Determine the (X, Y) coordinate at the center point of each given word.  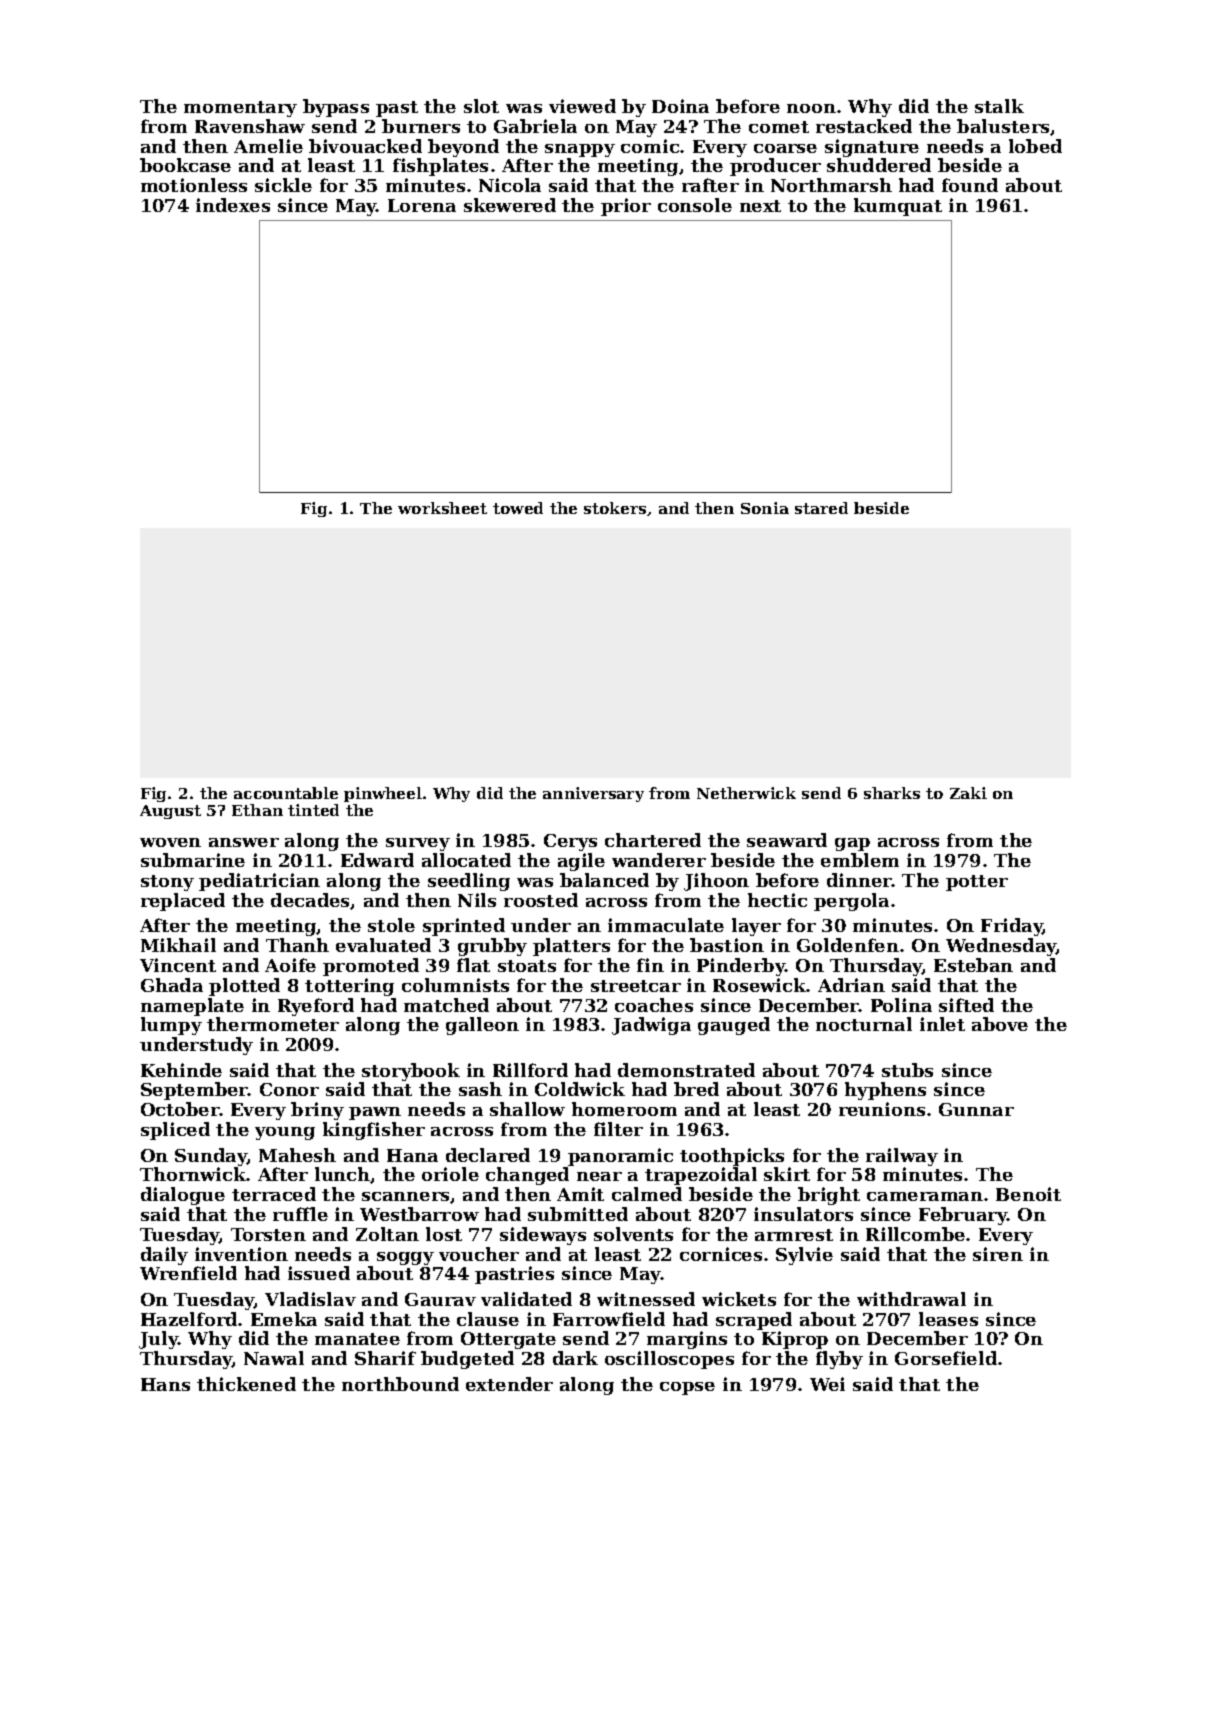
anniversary (593, 794)
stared (821, 508)
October (180, 1109)
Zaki (968, 793)
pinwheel (383, 794)
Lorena (422, 205)
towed (518, 508)
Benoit (1028, 1194)
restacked (864, 126)
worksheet (442, 508)
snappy (580, 150)
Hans (165, 1384)
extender (509, 1384)
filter (618, 1129)
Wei (827, 1384)
